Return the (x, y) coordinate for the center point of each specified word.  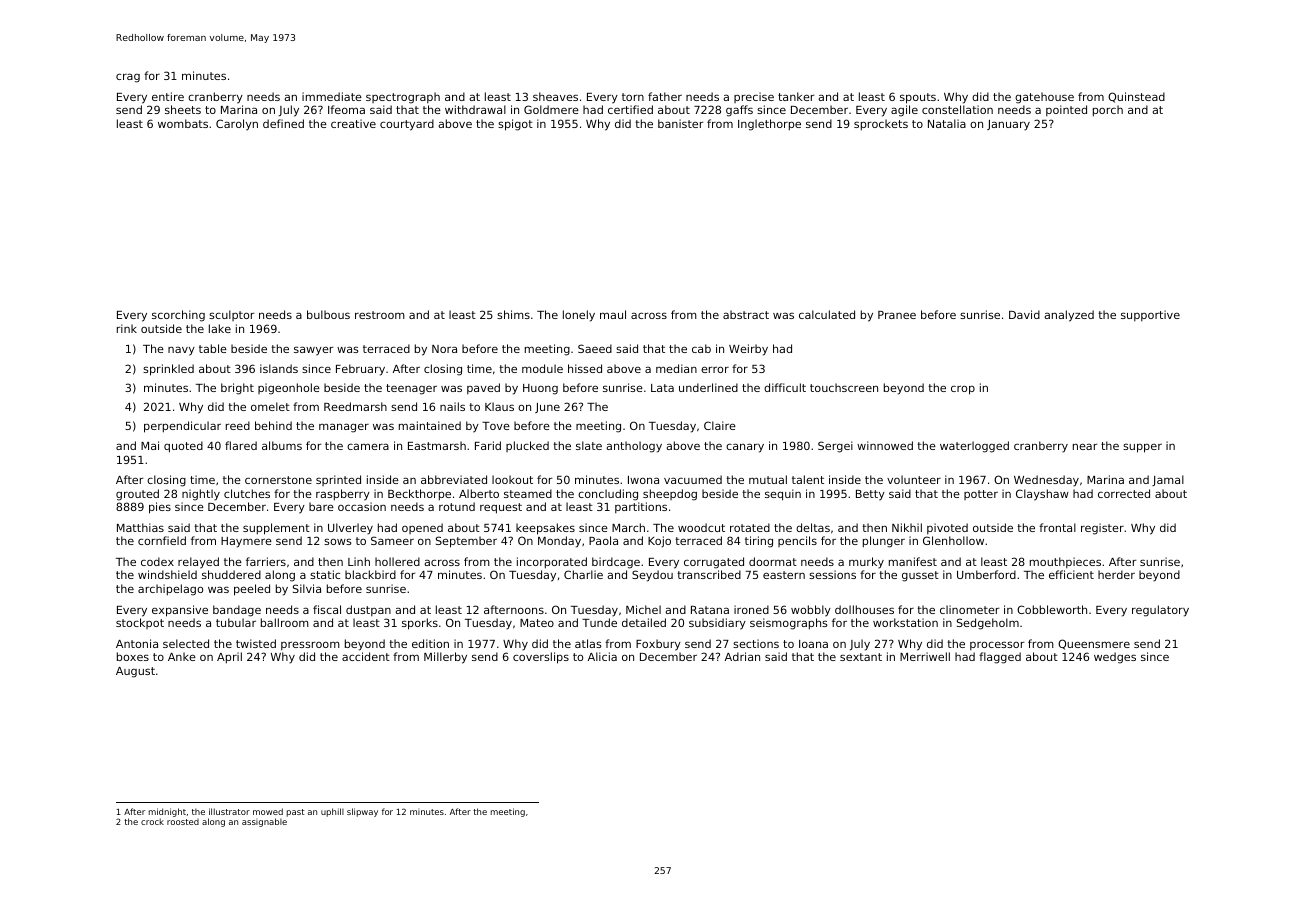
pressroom (310, 645)
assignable (264, 822)
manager (344, 428)
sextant (861, 657)
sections (756, 643)
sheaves (555, 96)
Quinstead (1136, 97)
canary (745, 448)
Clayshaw (1042, 495)
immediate (332, 96)
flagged (1000, 658)
